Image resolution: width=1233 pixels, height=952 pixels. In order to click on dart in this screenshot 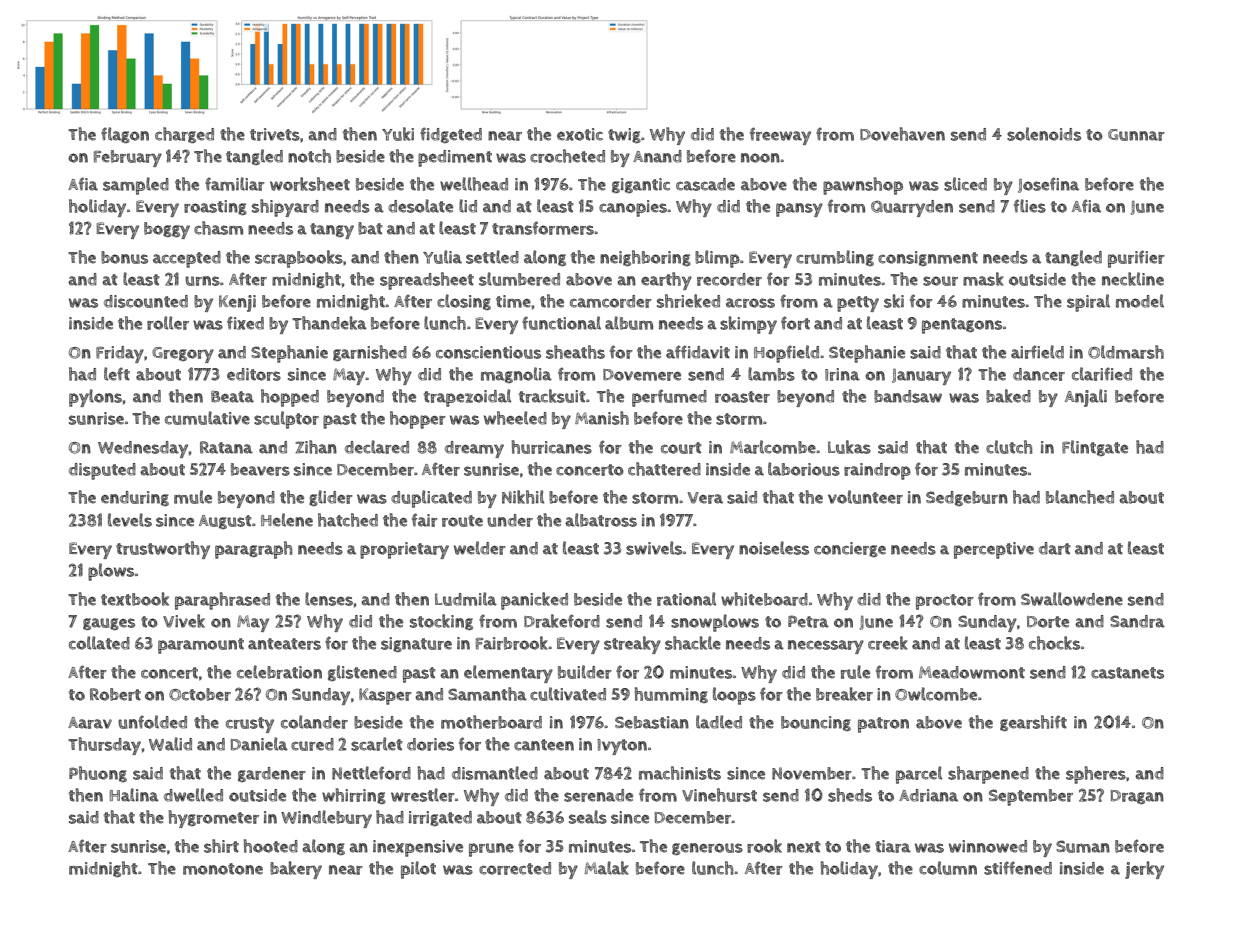, I will do `click(1055, 548)`.
